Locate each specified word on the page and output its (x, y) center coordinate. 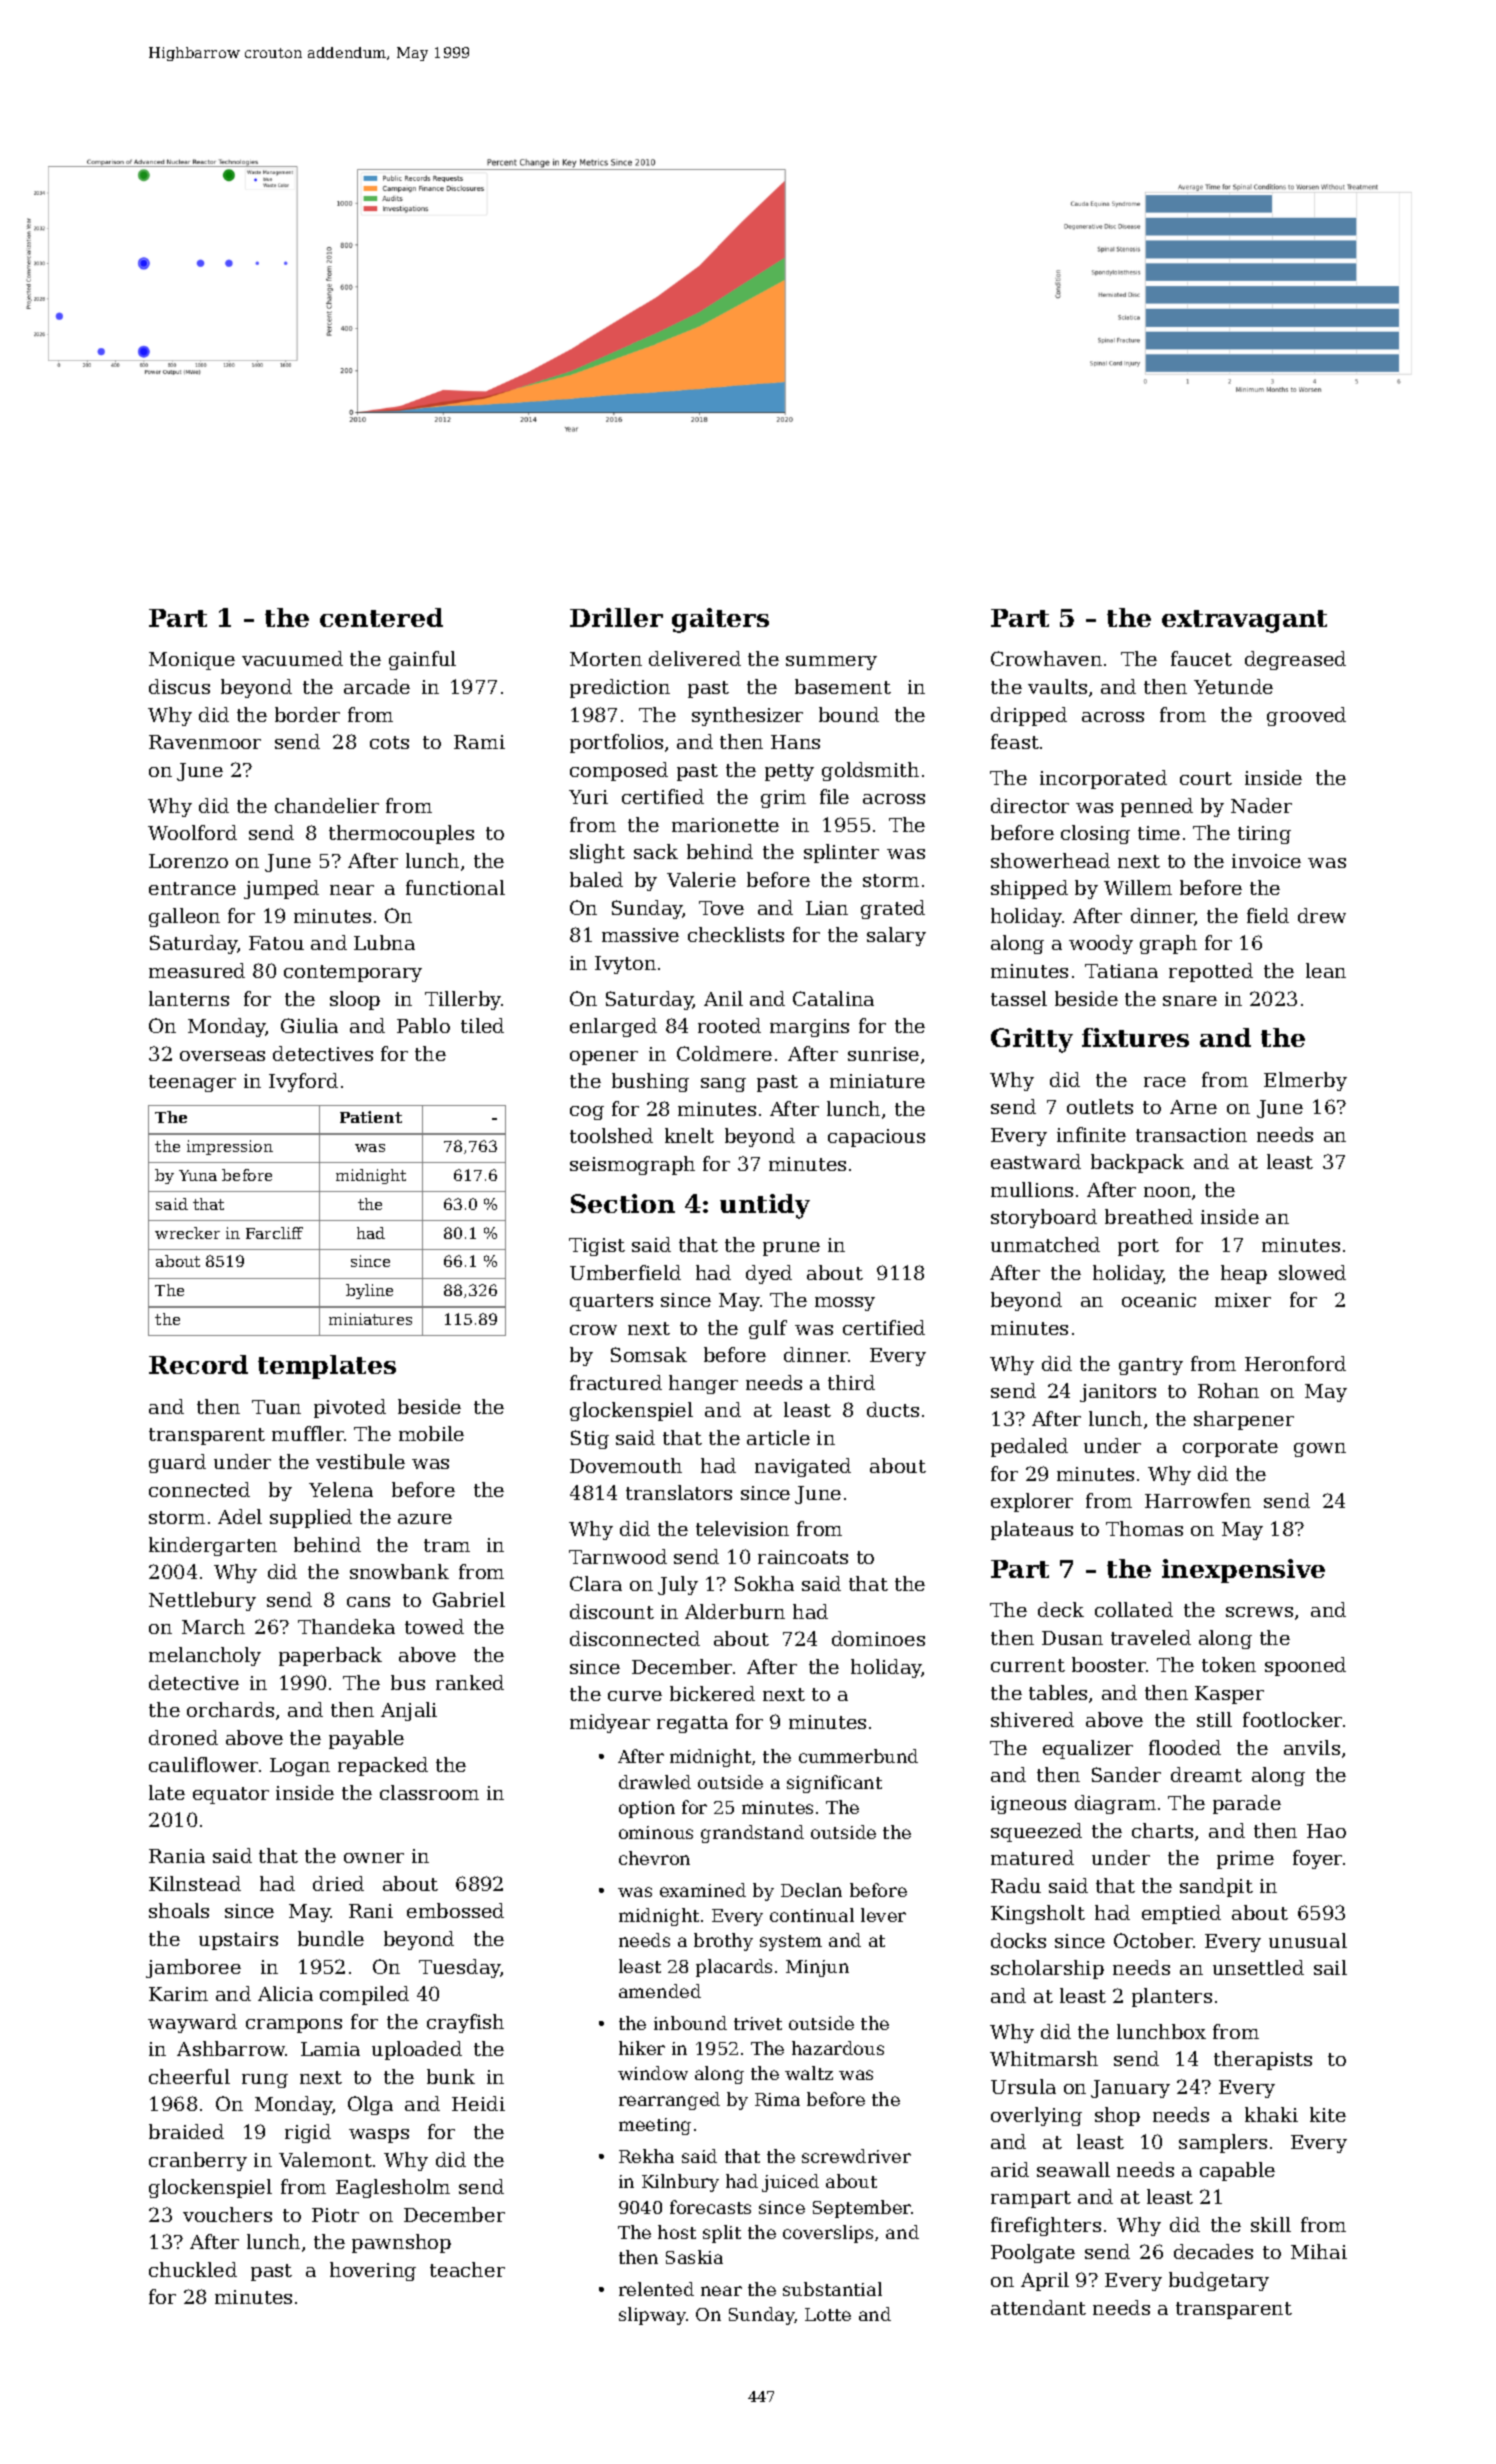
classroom (429, 1792)
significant (834, 1784)
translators (679, 1492)
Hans (795, 742)
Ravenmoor (205, 742)
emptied (1181, 1914)
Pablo (423, 1025)
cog (587, 1113)
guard (177, 1463)
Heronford (1295, 1363)
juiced (790, 2183)
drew (1322, 915)
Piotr (335, 2215)
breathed (1149, 1216)
